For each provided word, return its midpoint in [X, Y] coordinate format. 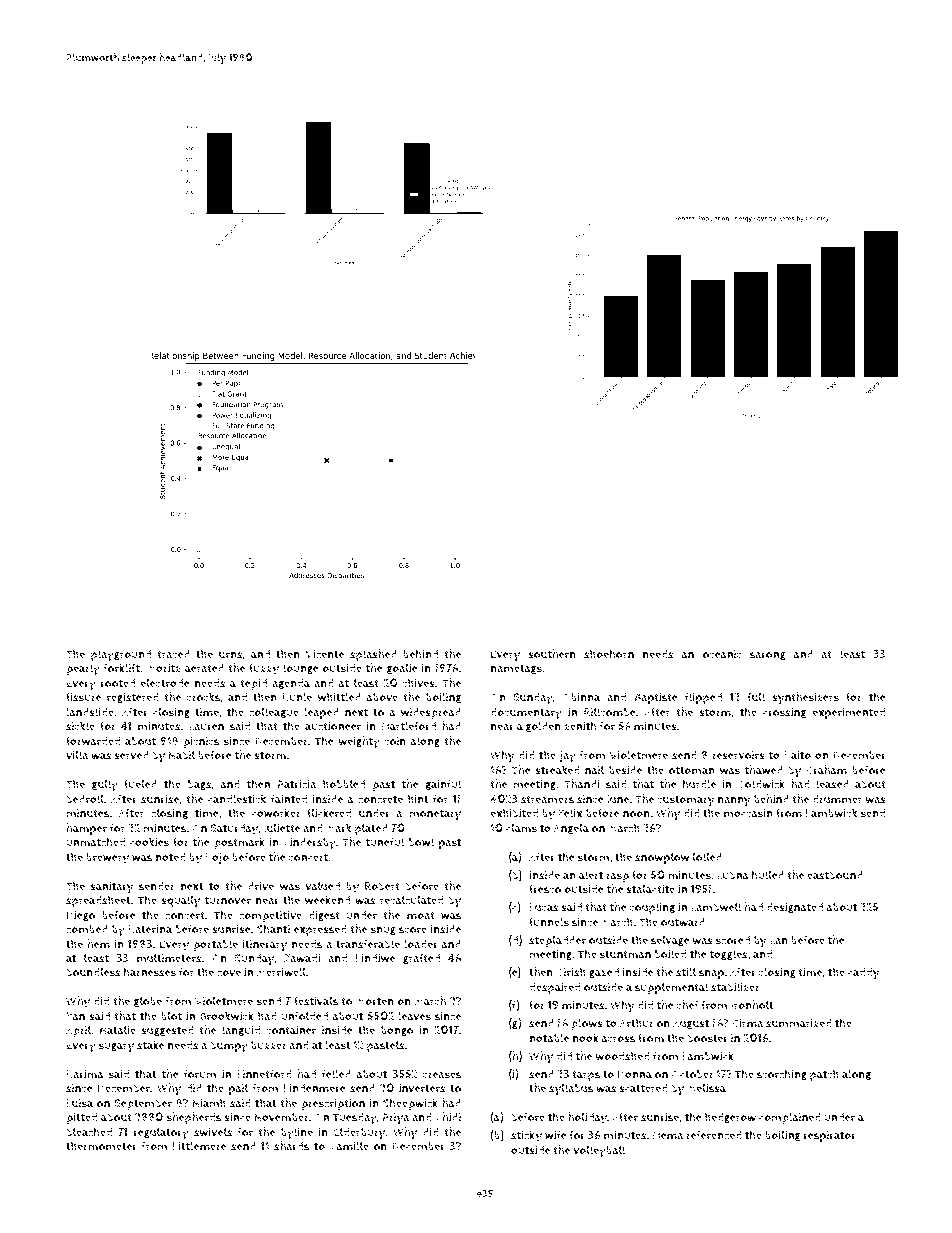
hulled [768, 875]
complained [790, 1118]
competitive [270, 916]
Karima [85, 1074]
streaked [557, 770]
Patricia [297, 784]
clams [521, 828]
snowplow [662, 858]
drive [261, 886]
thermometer [101, 1146]
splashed [373, 655]
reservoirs [738, 755]
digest [324, 915]
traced [173, 654]
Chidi [448, 1117]
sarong [768, 656]
